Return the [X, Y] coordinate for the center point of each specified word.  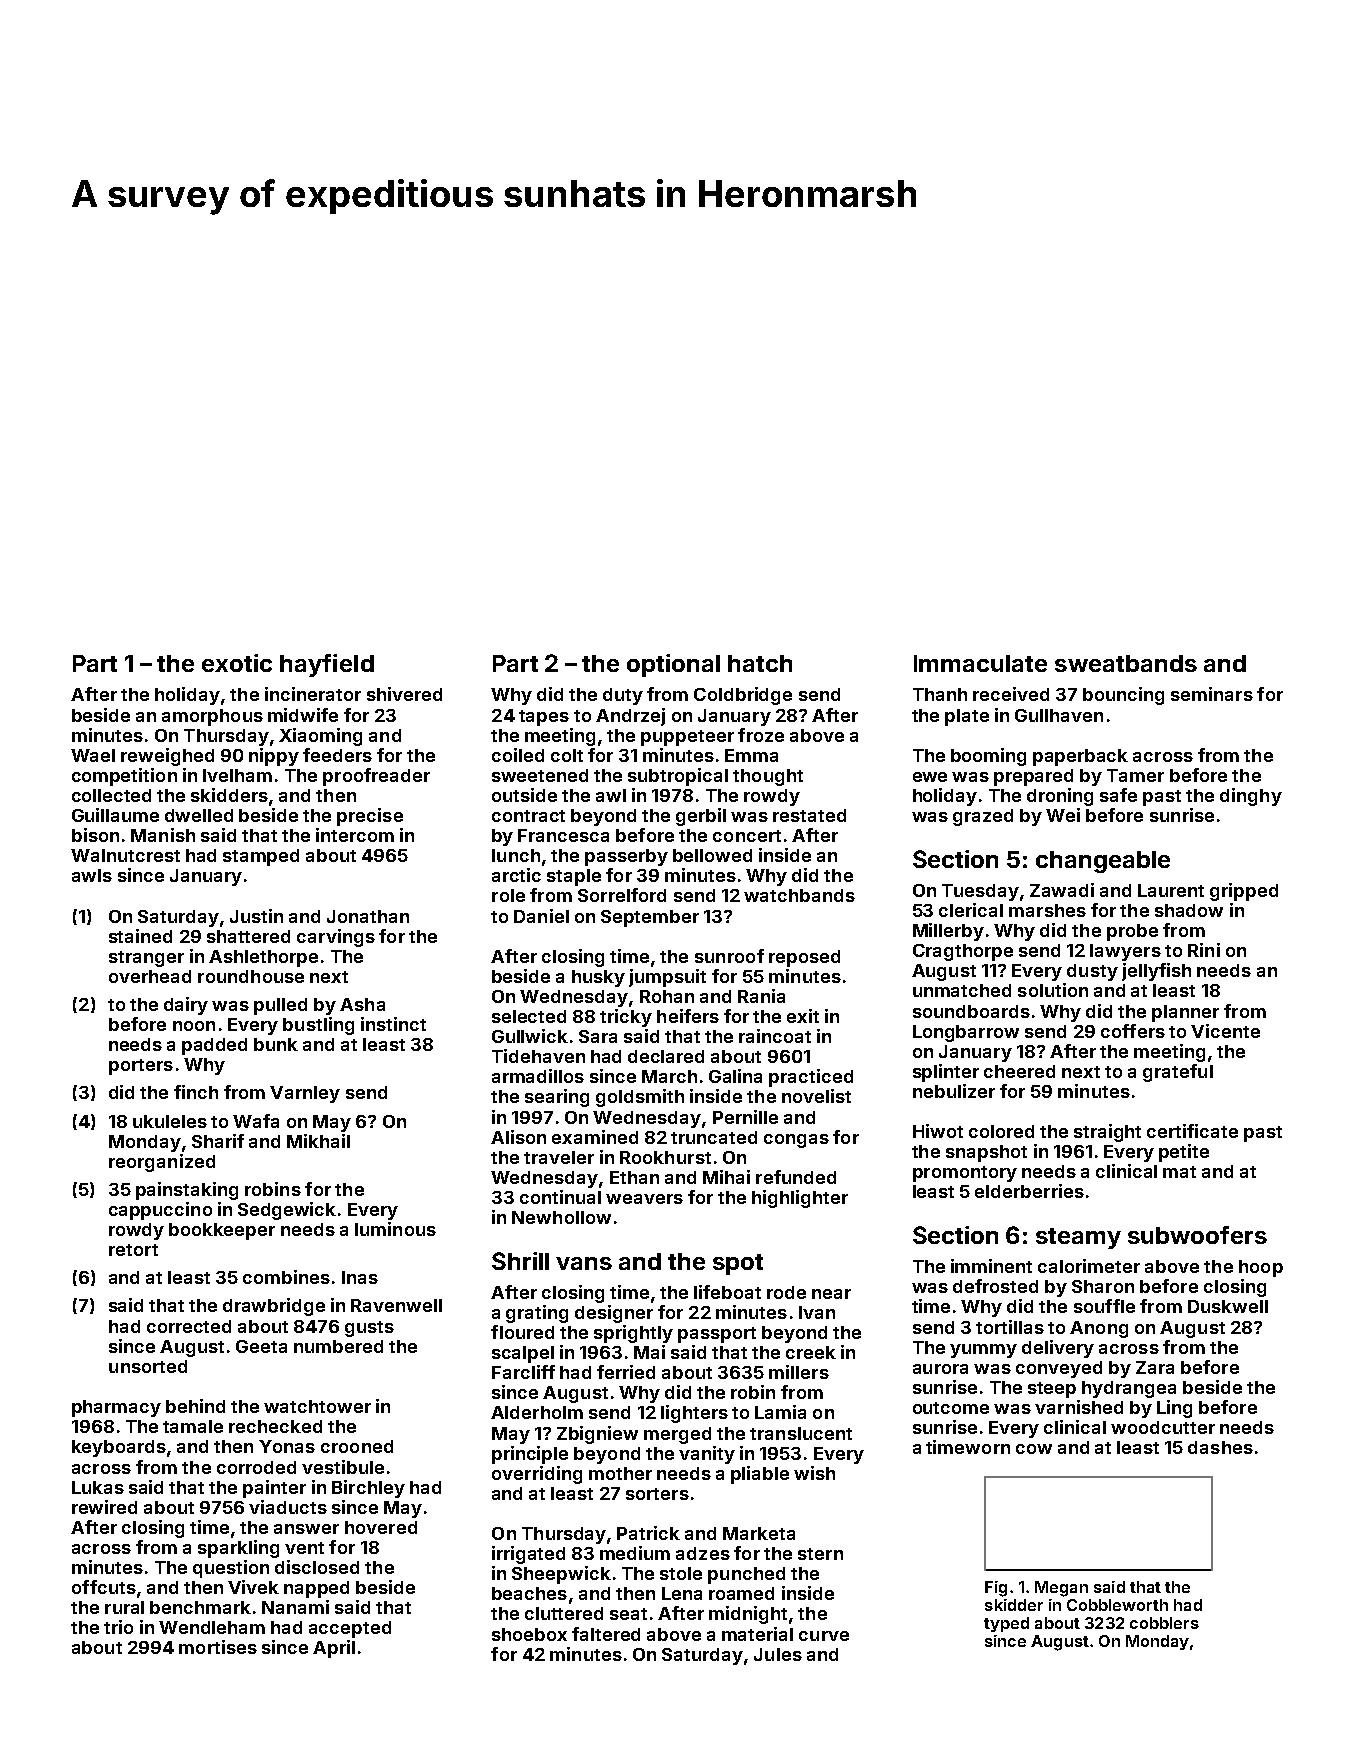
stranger [146, 959]
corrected [189, 1326]
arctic [516, 875]
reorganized [162, 1163]
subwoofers [1197, 1235]
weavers [644, 1199]
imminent [991, 1266]
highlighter [800, 1199]
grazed [983, 817]
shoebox [529, 1634]
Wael [93, 755]
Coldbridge [743, 696]
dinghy [1251, 797]
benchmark [200, 1607]
